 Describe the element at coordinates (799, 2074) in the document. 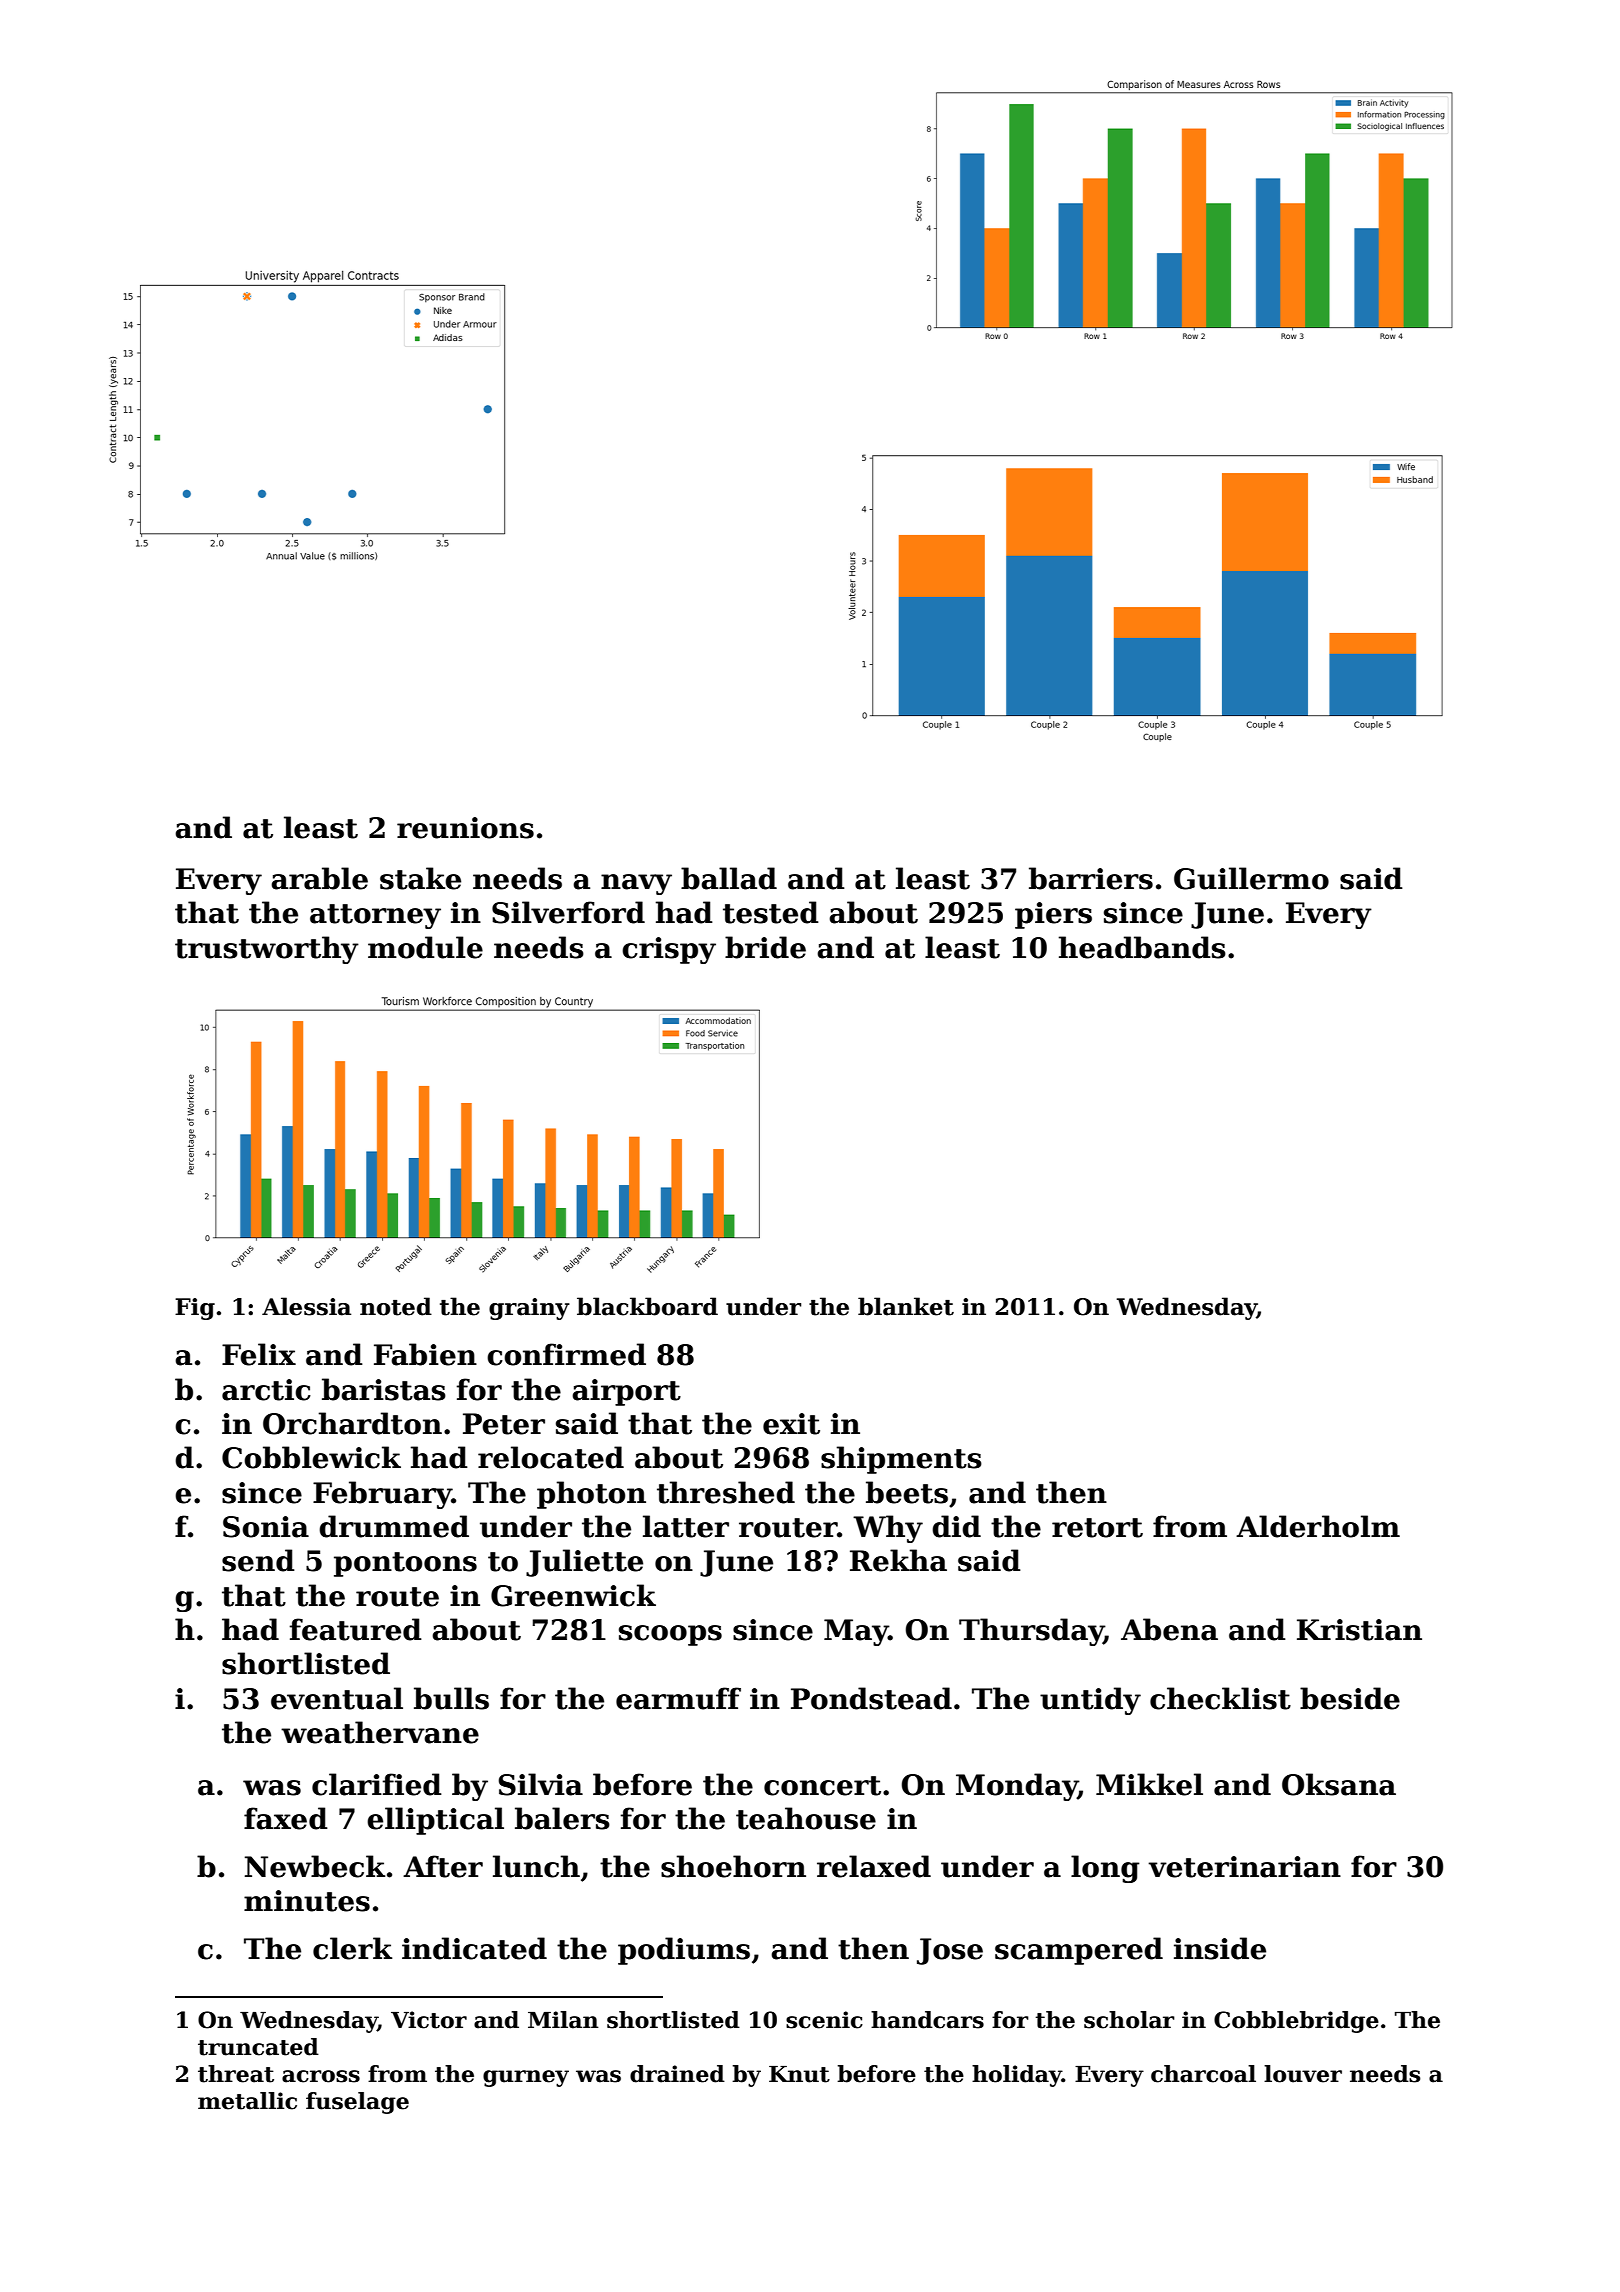

I see `Knut` at that location.
